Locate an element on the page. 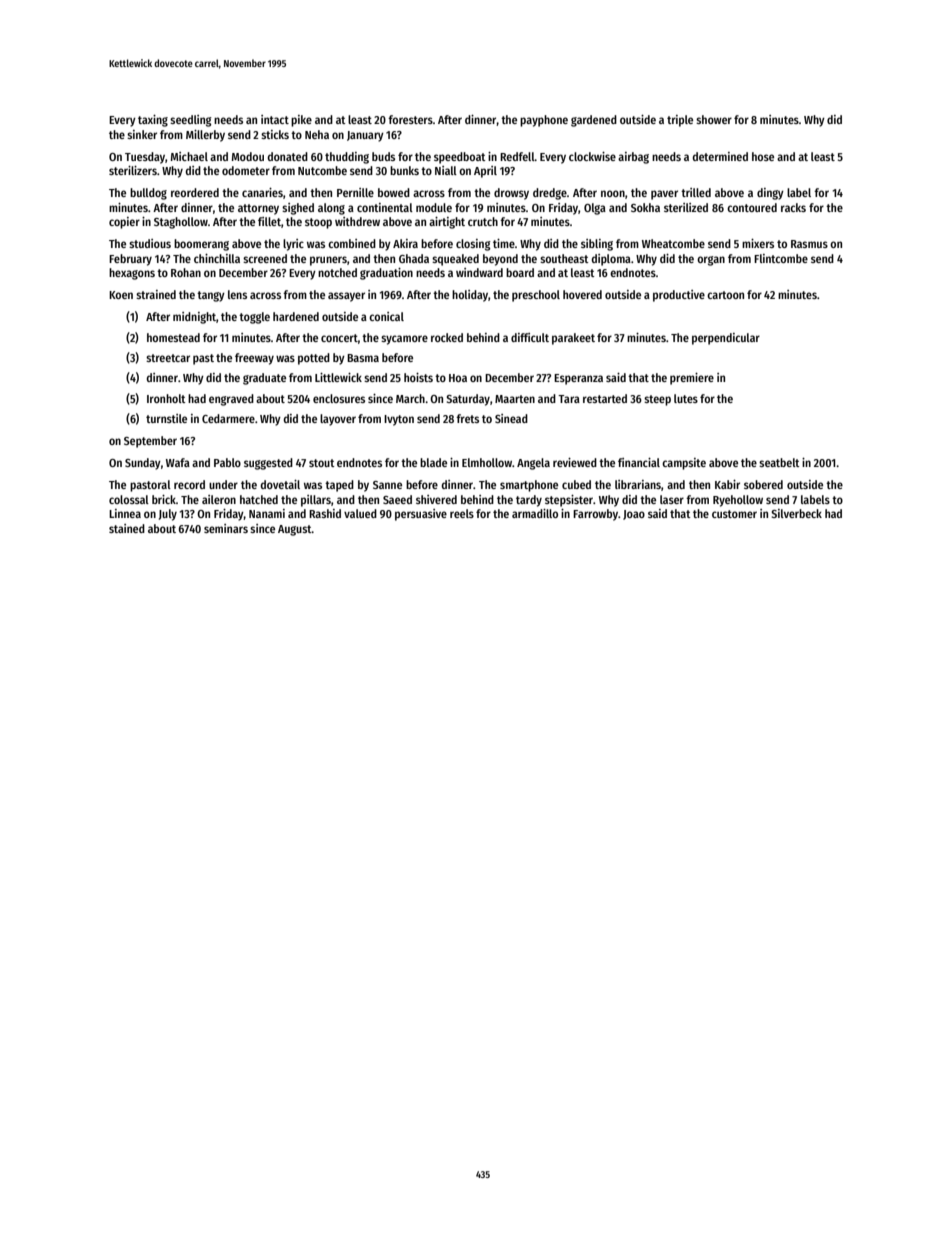 The image size is (952, 1233). Sunday is located at coordinates (143, 464).
